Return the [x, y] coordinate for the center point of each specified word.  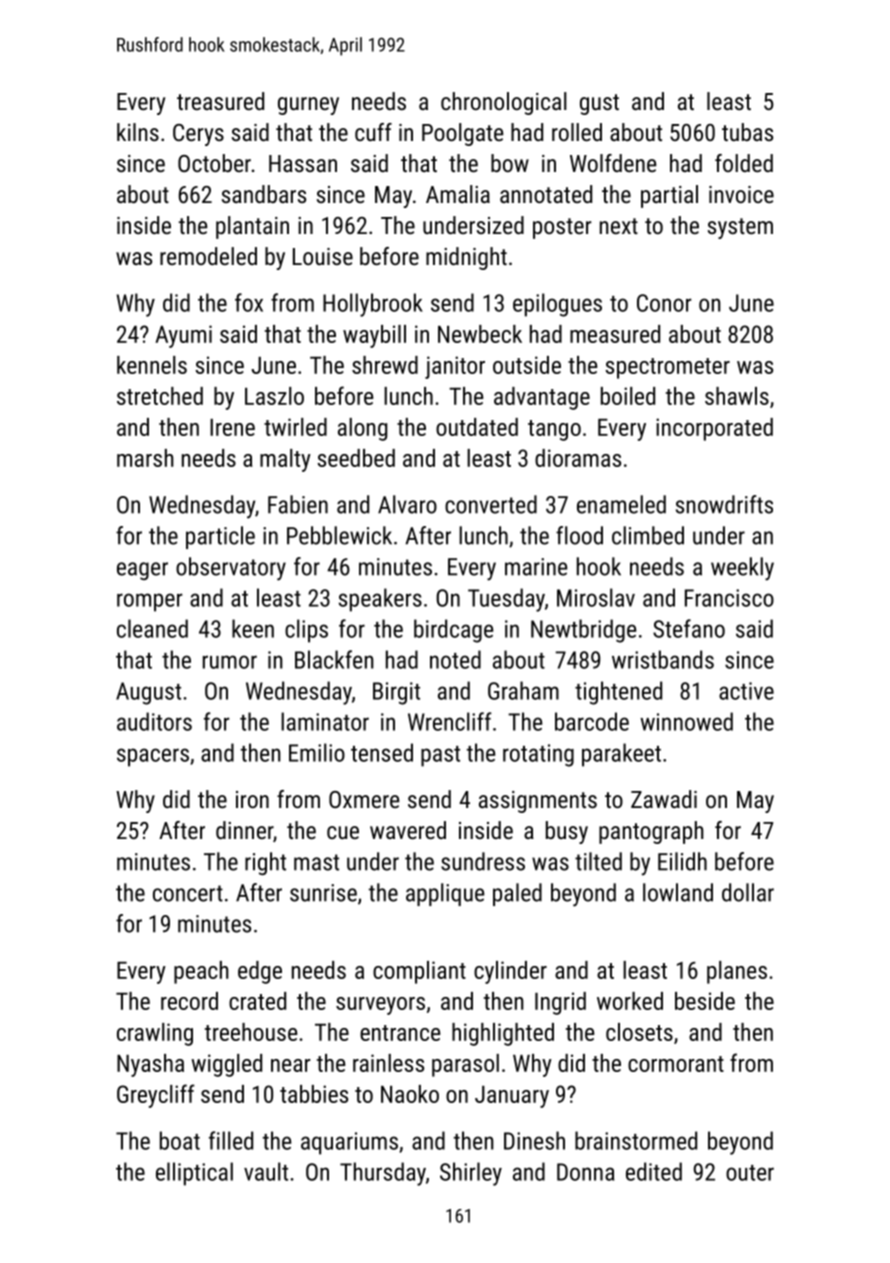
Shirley [471, 1174]
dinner [244, 830]
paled [517, 894]
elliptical [194, 1174]
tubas [747, 132]
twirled [295, 427]
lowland [678, 892]
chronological [504, 103]
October [214, 163]
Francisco [729, 598]
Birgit [396, 693]
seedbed [356, 458]
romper [150, 602]
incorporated [714, 429]
